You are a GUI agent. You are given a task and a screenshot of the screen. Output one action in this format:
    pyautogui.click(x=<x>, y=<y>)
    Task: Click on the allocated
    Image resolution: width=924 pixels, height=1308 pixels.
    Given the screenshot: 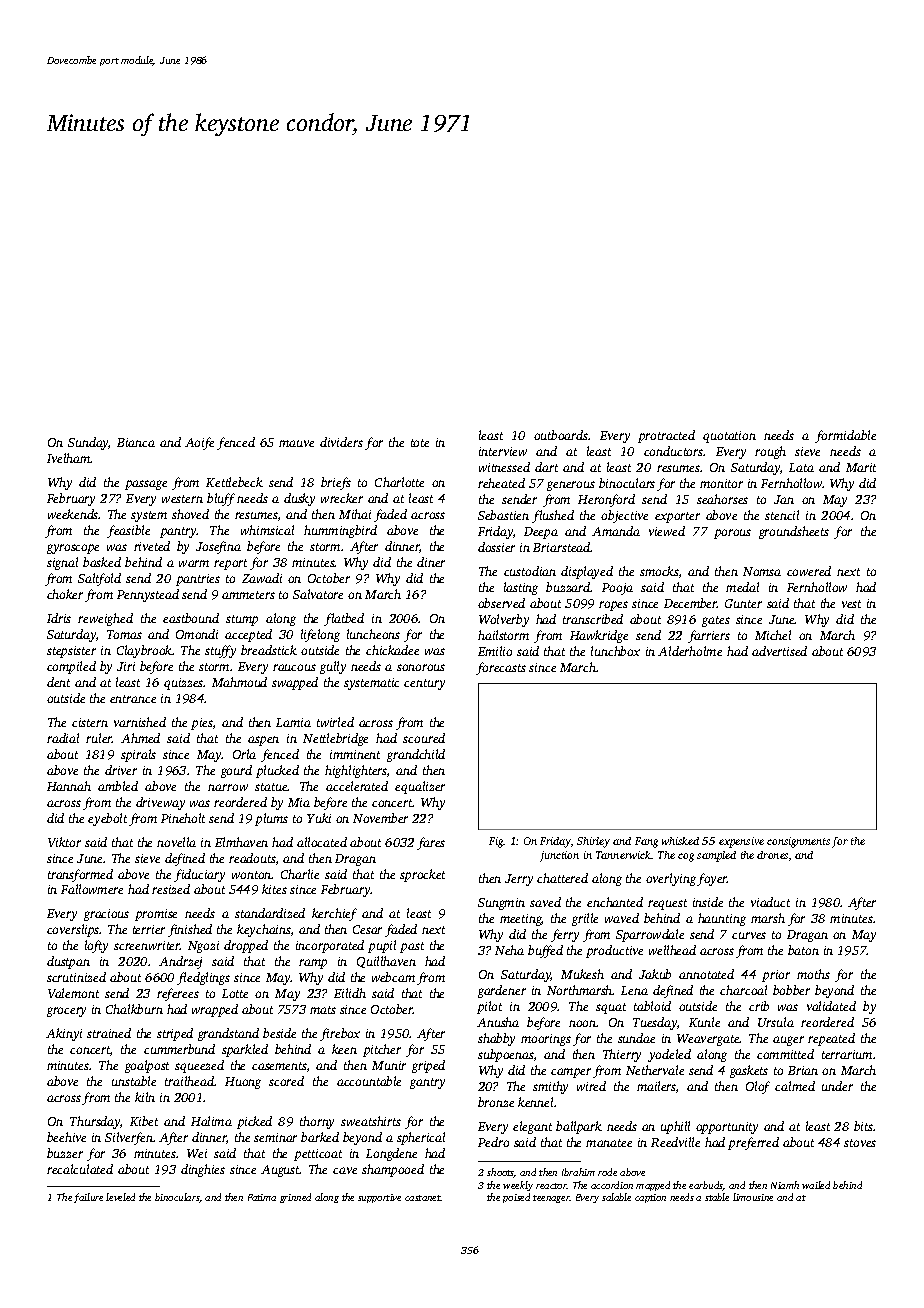 What is the action you would take?
    pyautogui.click(x=322, y=842)
